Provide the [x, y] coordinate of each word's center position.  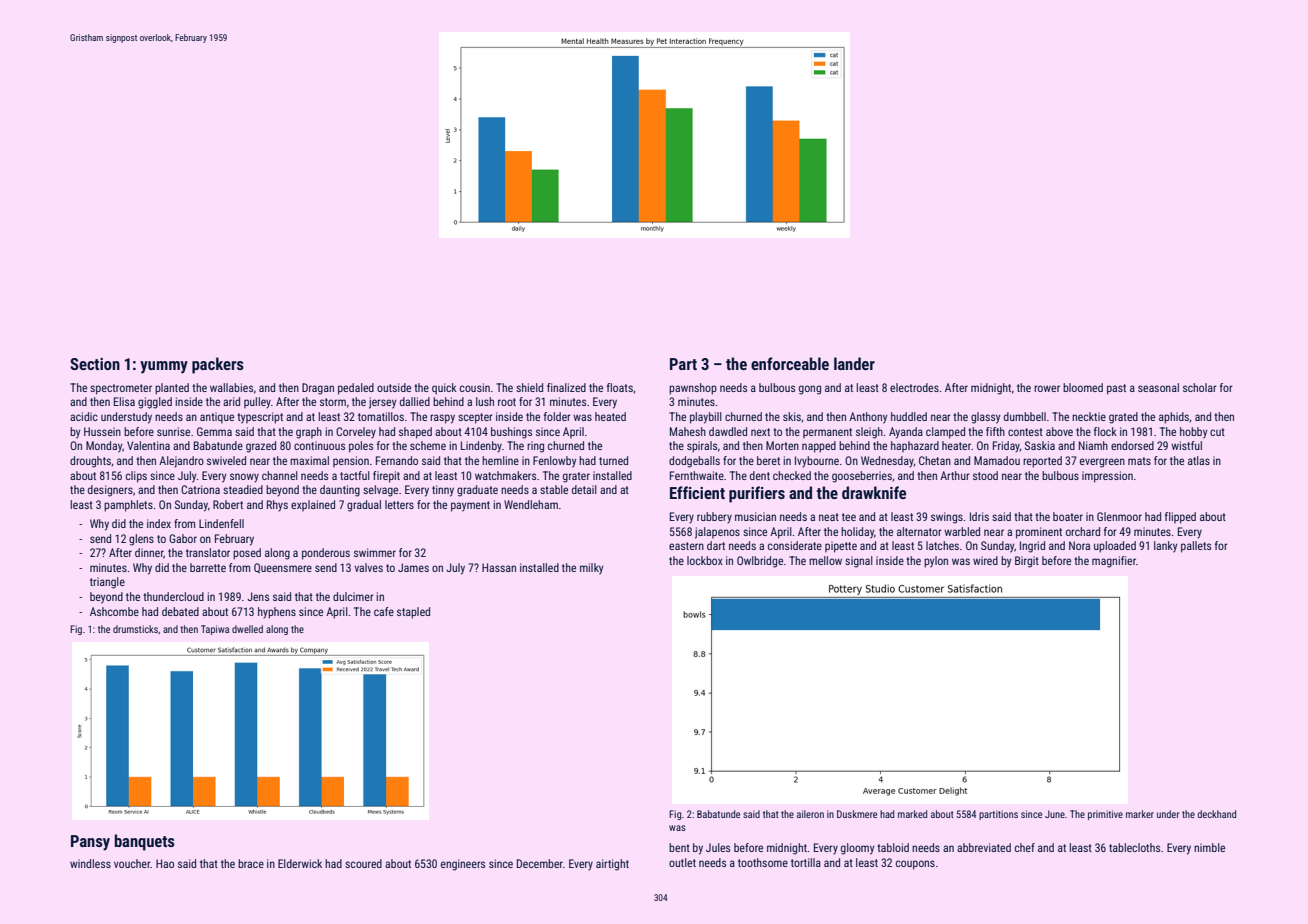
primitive [1105, 815]
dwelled [247, 629]
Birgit [1027, 562]
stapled [413, 613]
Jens [258, 596]
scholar [1200, 387]
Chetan [935, 460]
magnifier [1114, 562]
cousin [475, 387]
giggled [155, 403]
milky [591, 569]
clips [136, 477]
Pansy [90, 843]
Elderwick [300, 863]
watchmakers [505, 475]
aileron [810, 814]
